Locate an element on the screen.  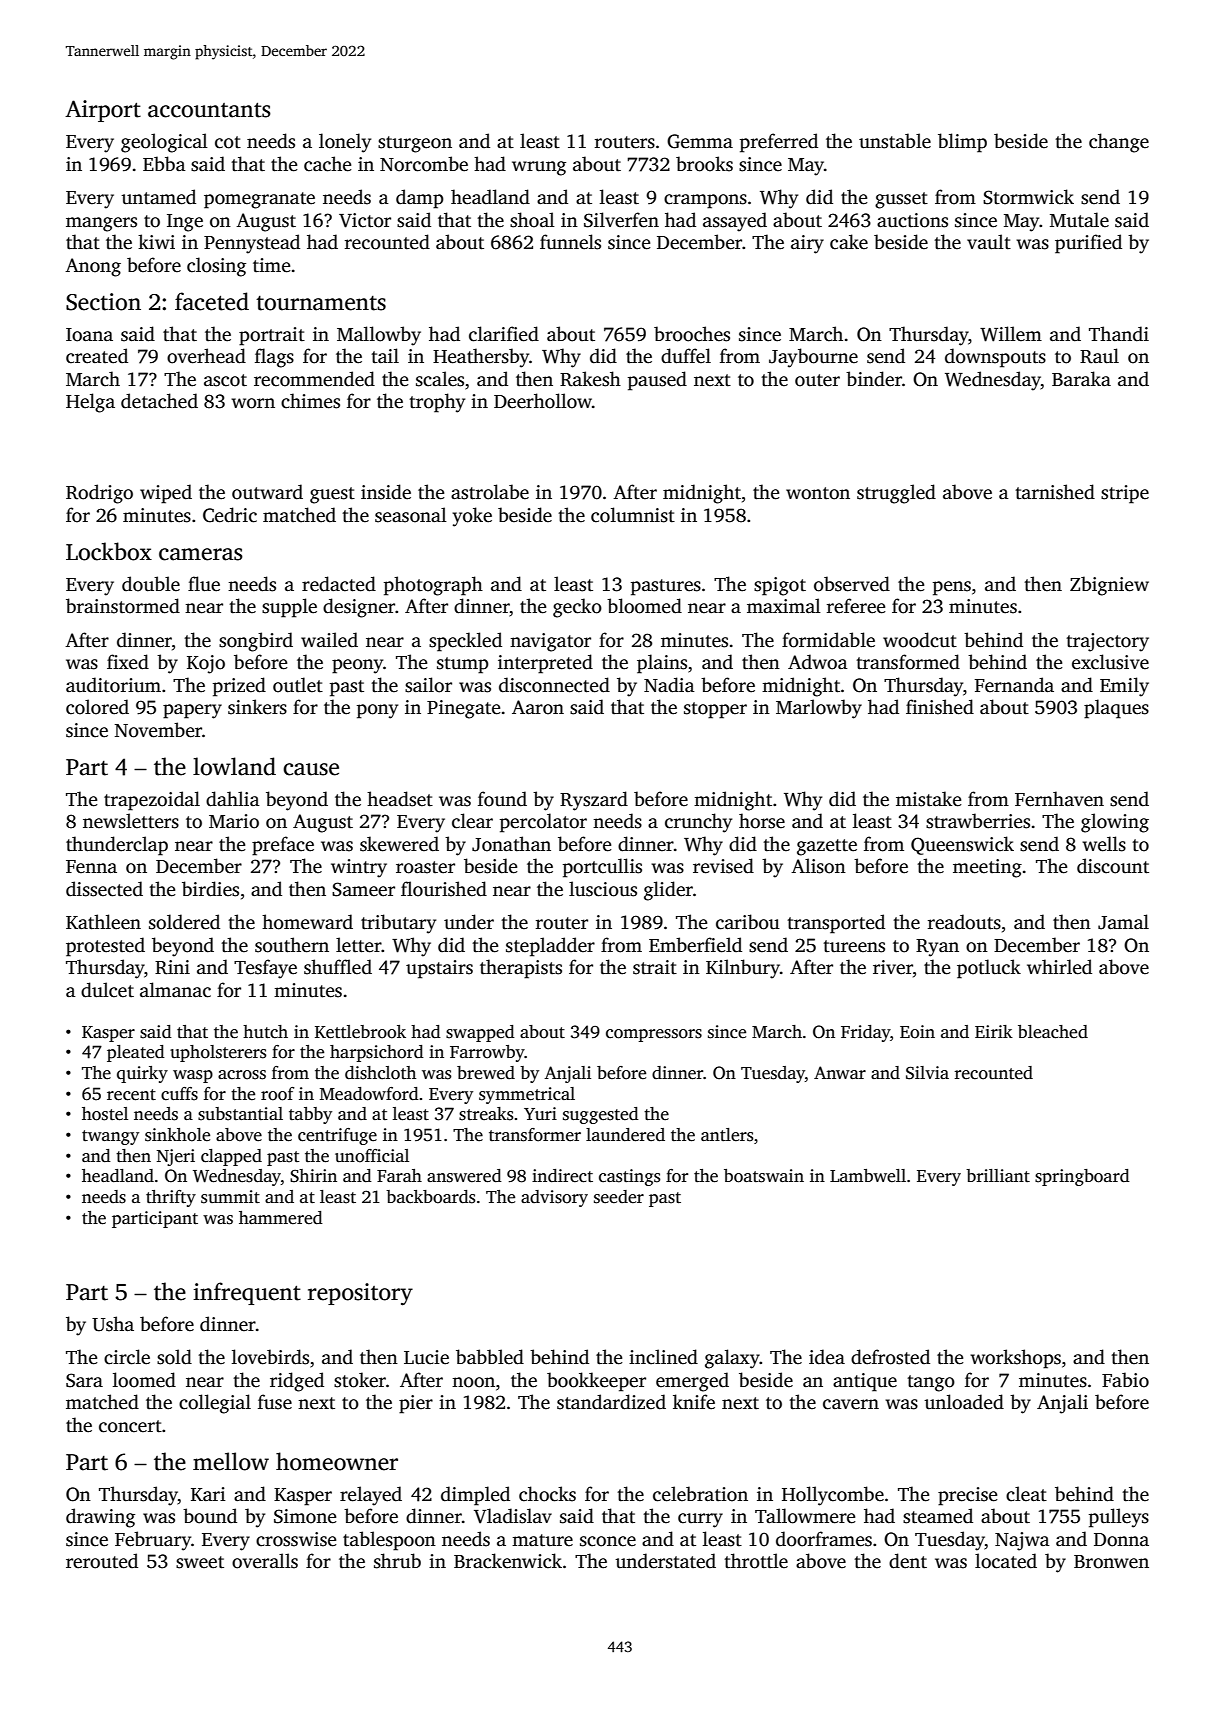
Eirik is located at coordinates (994, 1031).
